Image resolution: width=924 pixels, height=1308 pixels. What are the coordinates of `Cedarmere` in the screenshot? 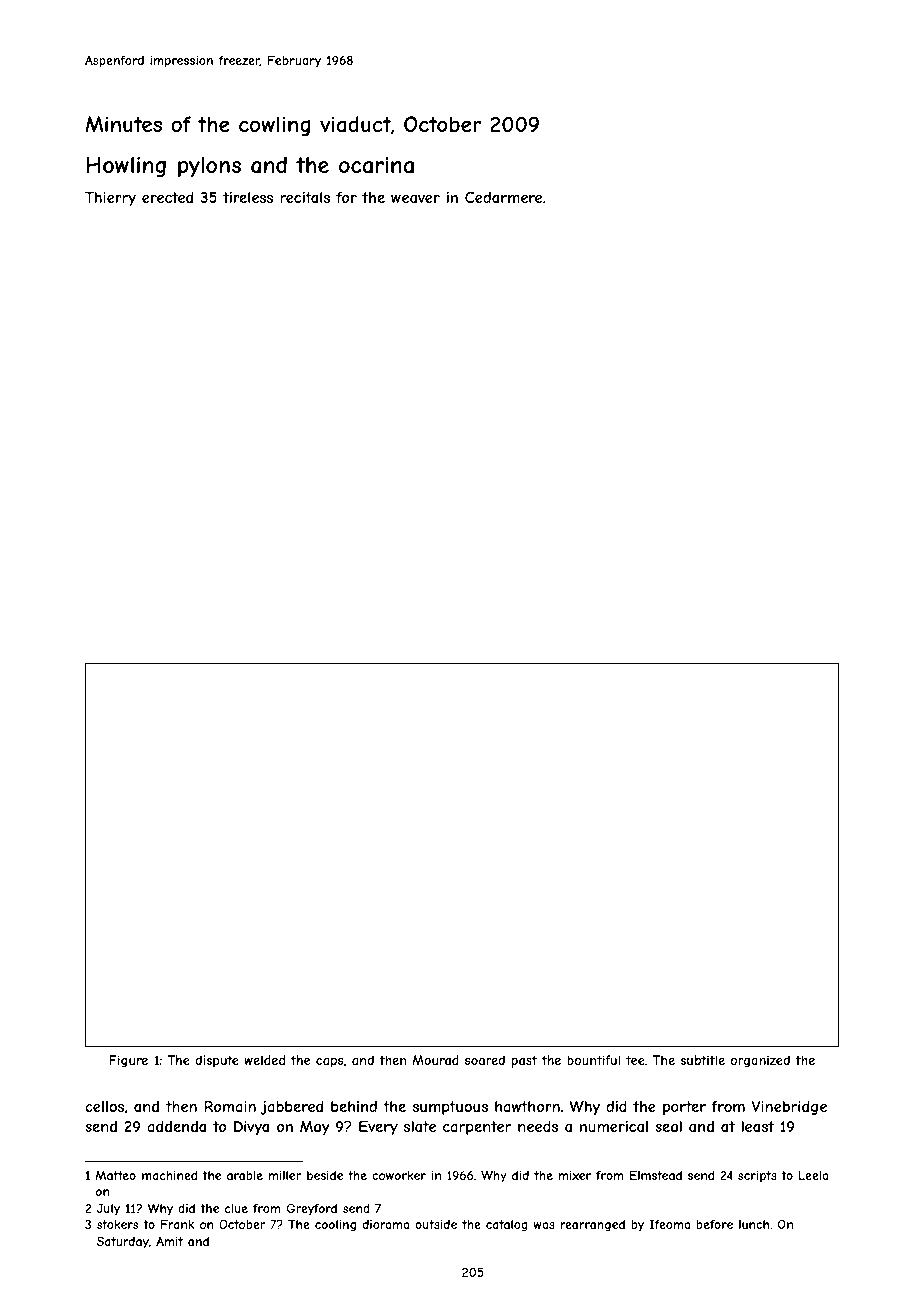 It's located at (503, 197).
